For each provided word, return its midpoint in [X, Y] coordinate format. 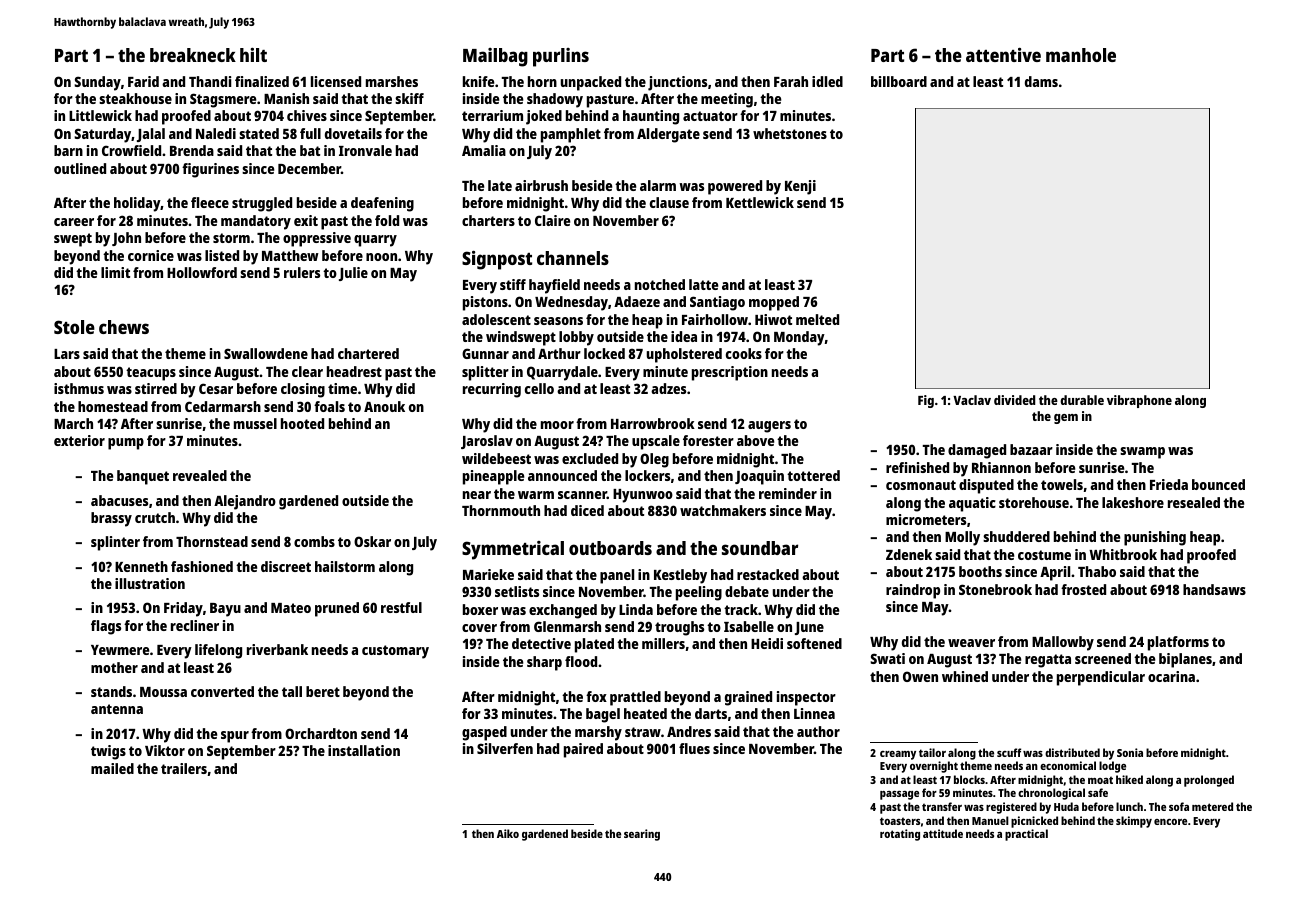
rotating [900, 835]
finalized [262, 81]
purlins [561, 57]
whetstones [790, 133]
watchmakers [723, 510]
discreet [286, 566]
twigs [108, 752]
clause [669, 202]
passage [899, 795]
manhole [1081, 55]
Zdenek [909, 554]
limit [115, 272]
